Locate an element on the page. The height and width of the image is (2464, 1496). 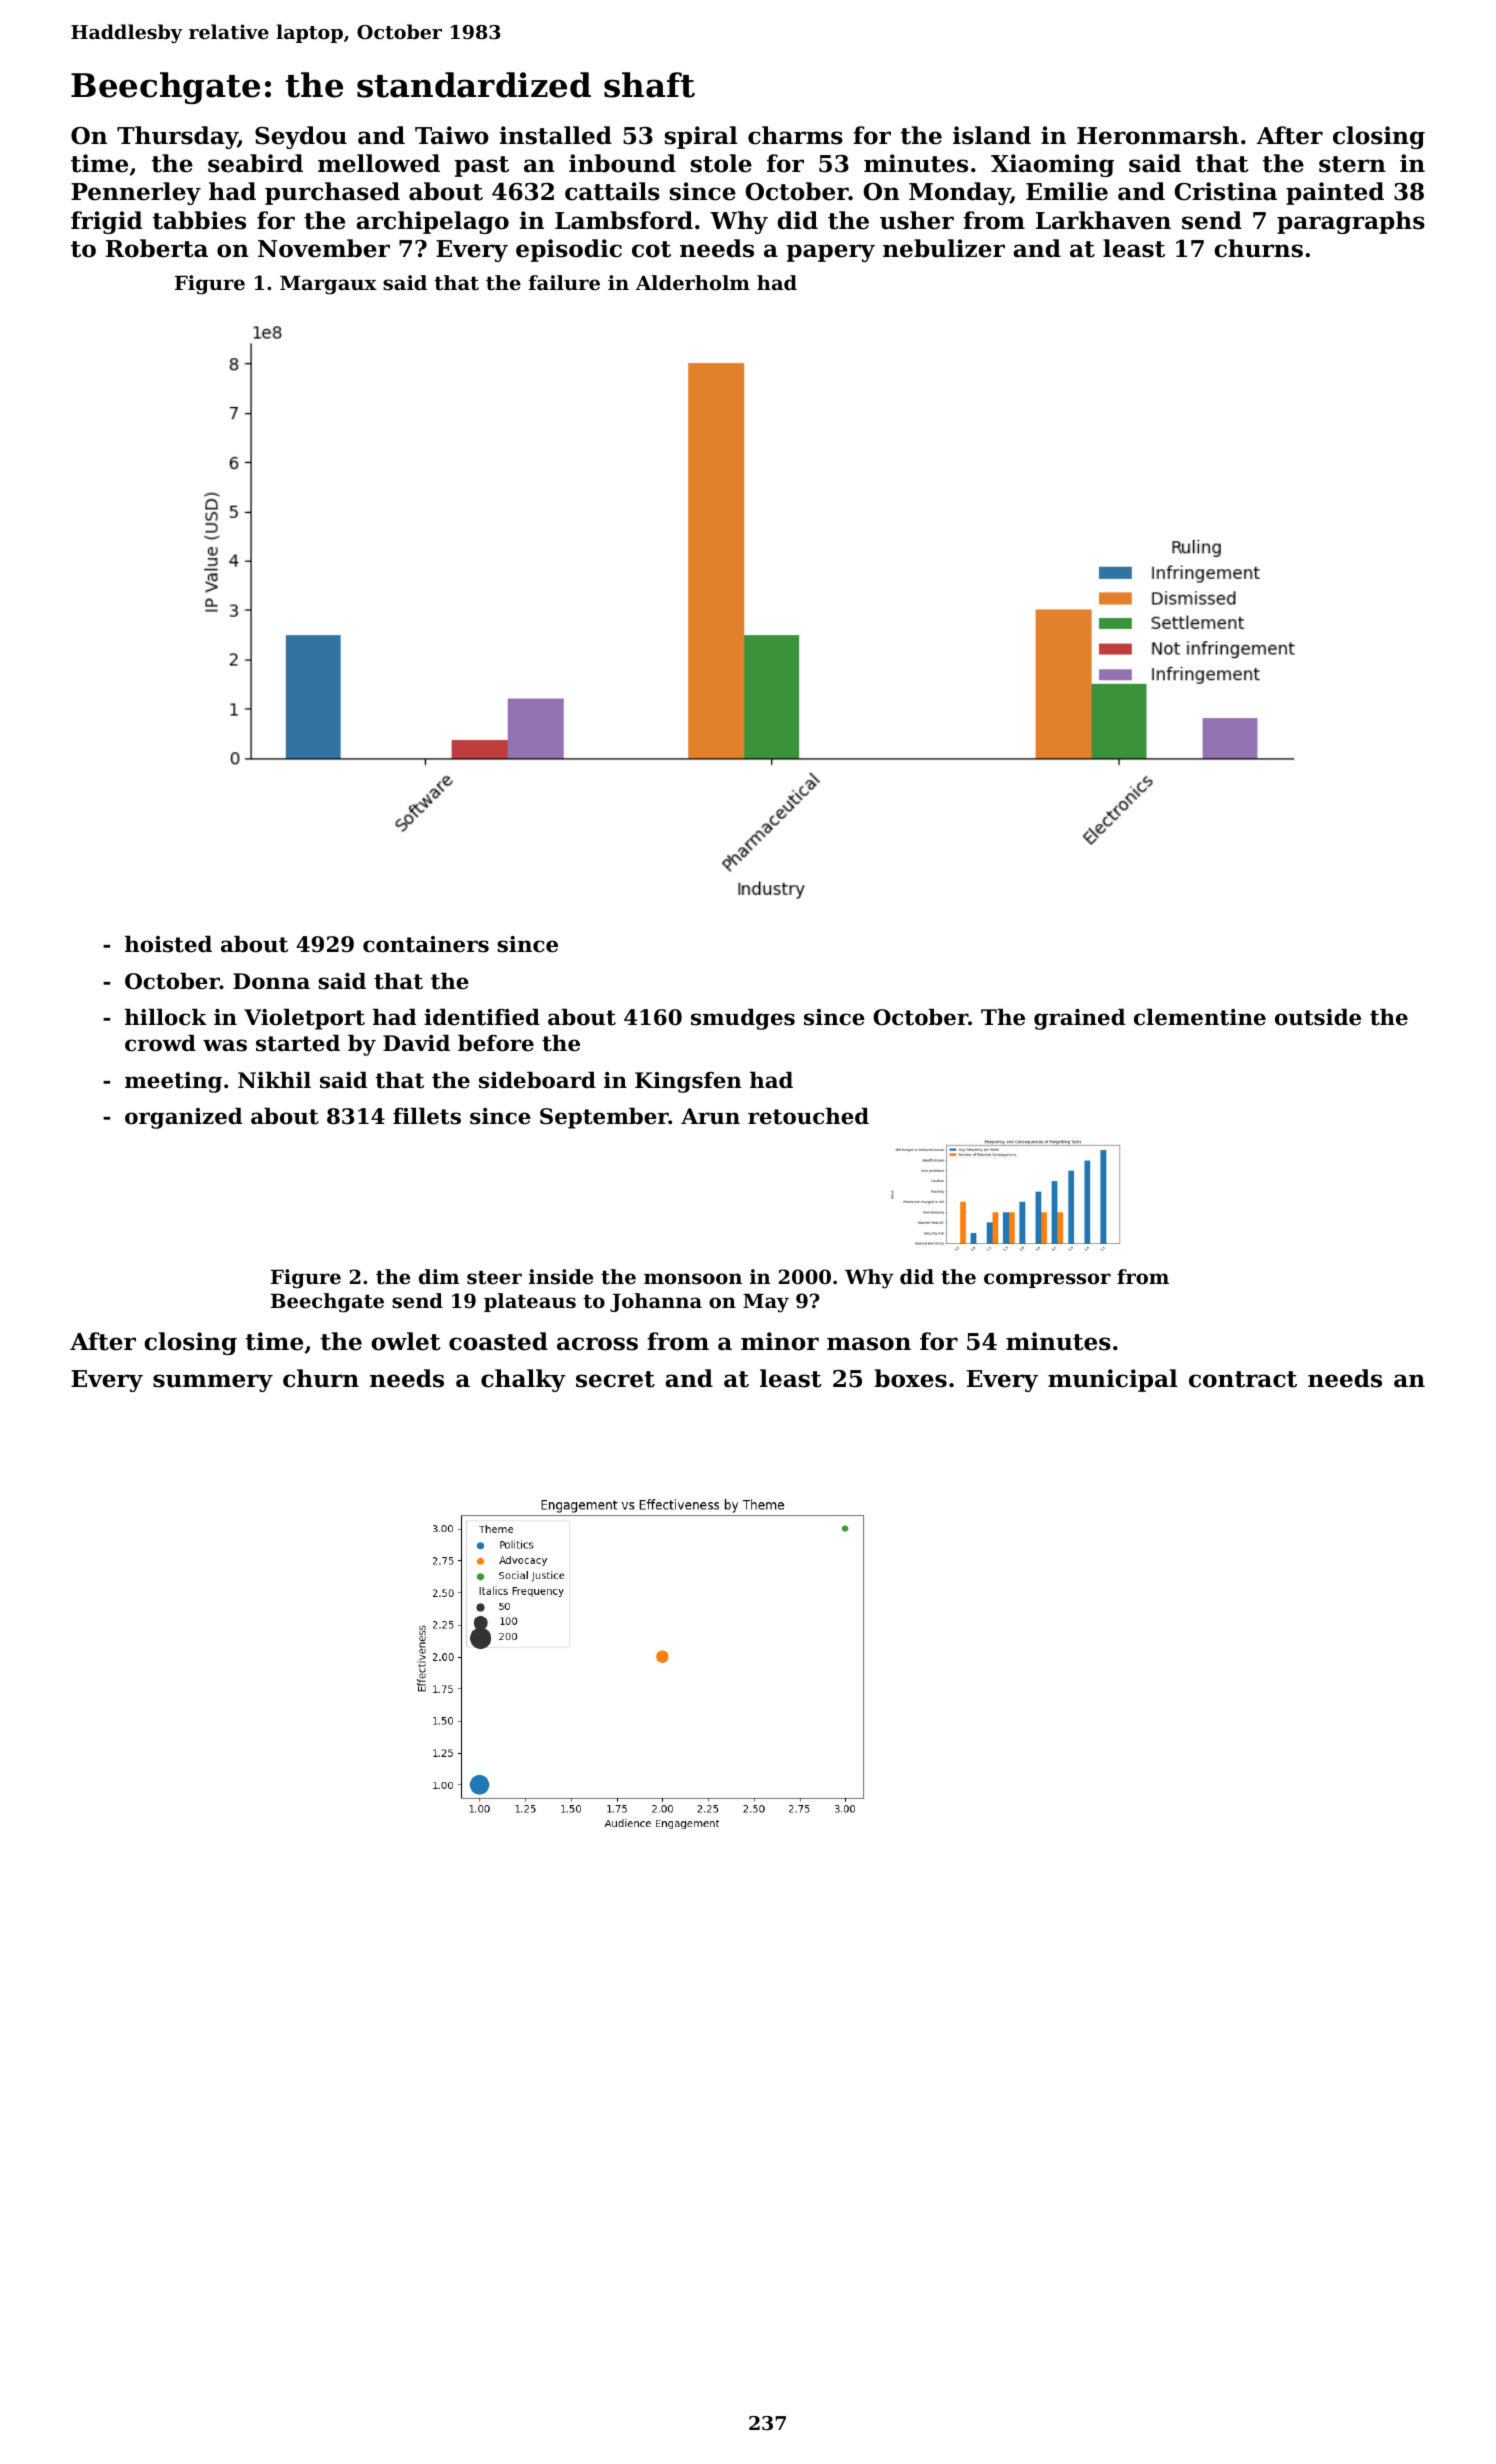
hoisted is located at coordinates (168, 944).
